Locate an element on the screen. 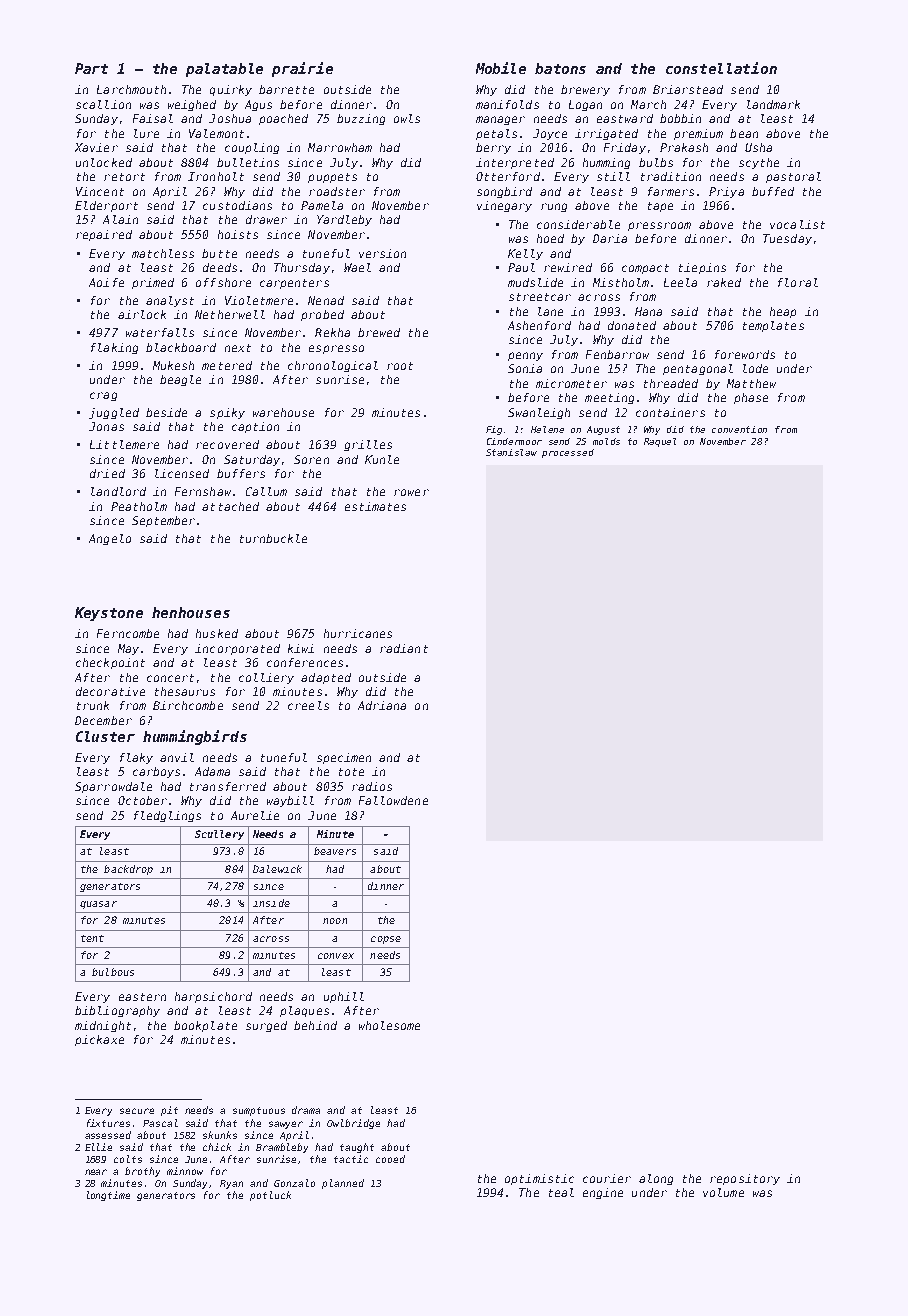 The height and width of the screenshot is (1316, 908). quasar is located at coordinates (98, 905).
